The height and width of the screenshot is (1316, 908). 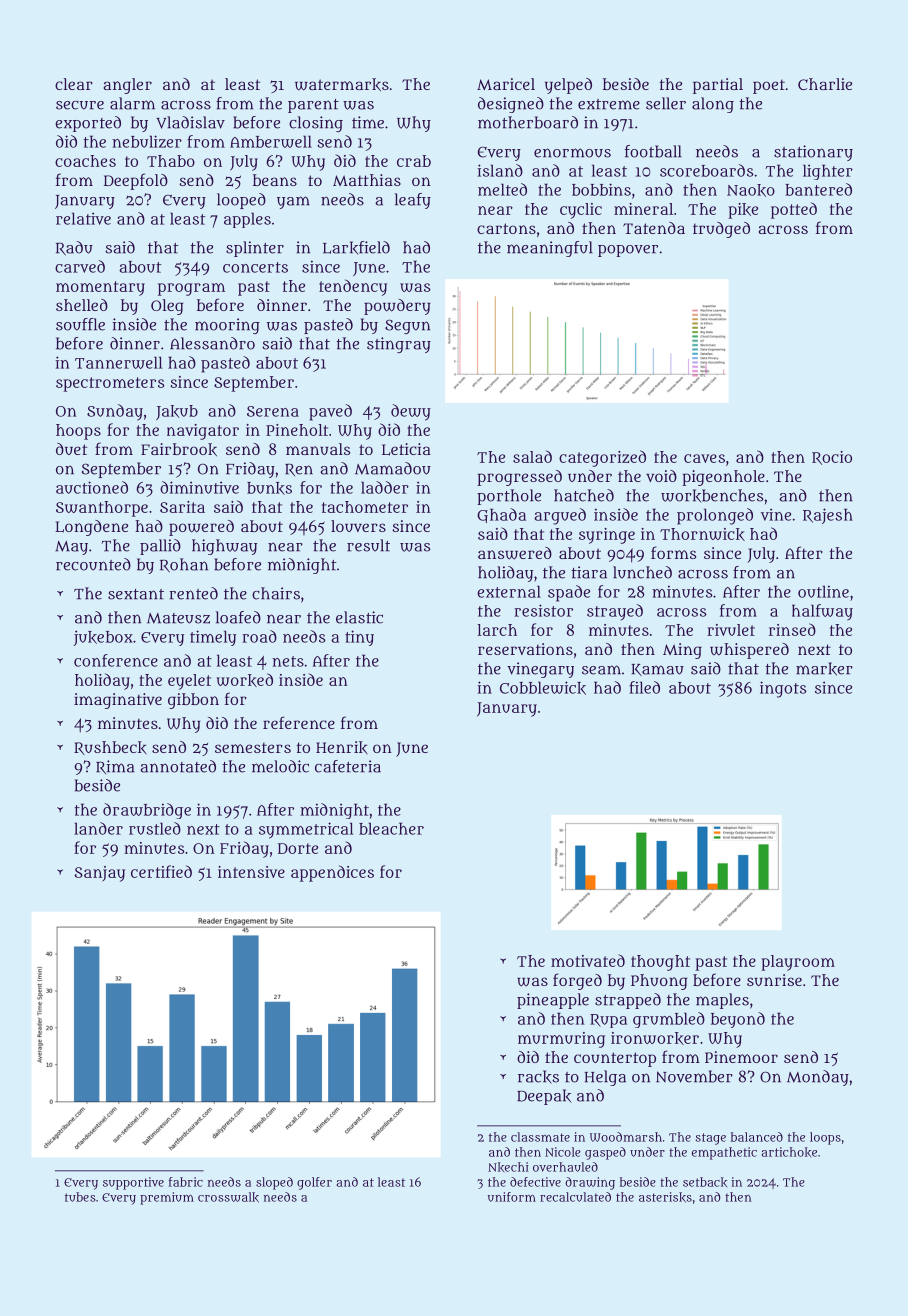 What do you see at coordinates (798, 963) in the screenshot?
I see `playroom` at bounding box center [798, 963].
